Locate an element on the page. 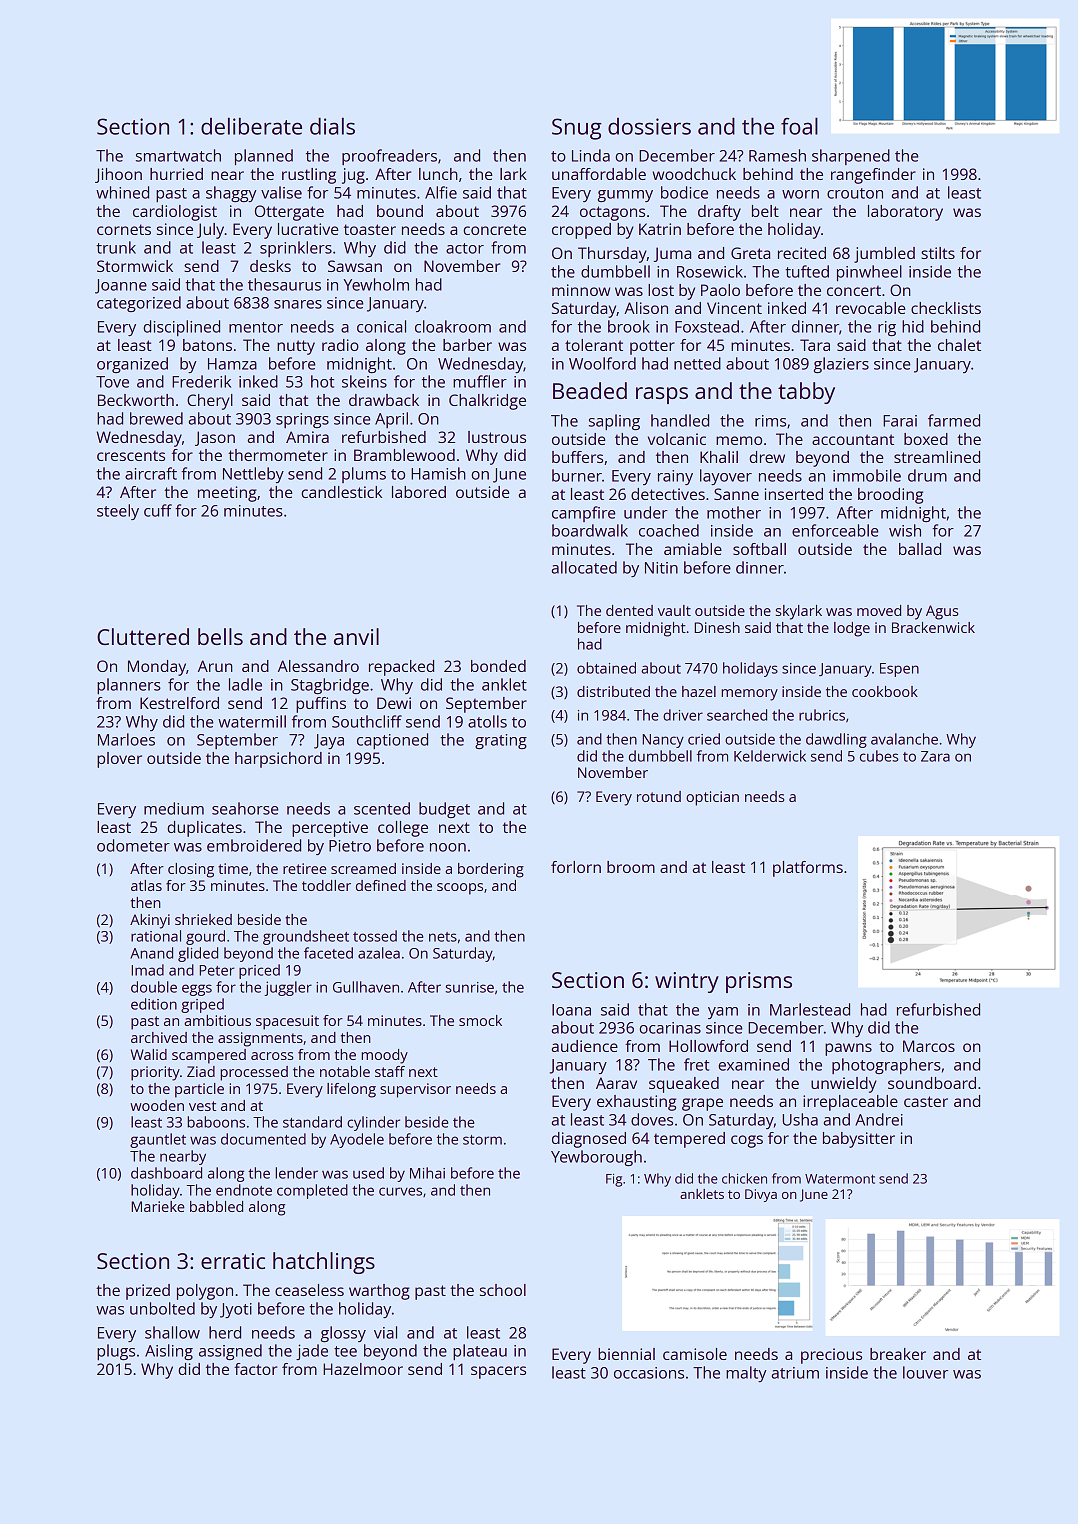 The image size is (1078, 1524). Yewborough is located at coordinates (596, 1158).
